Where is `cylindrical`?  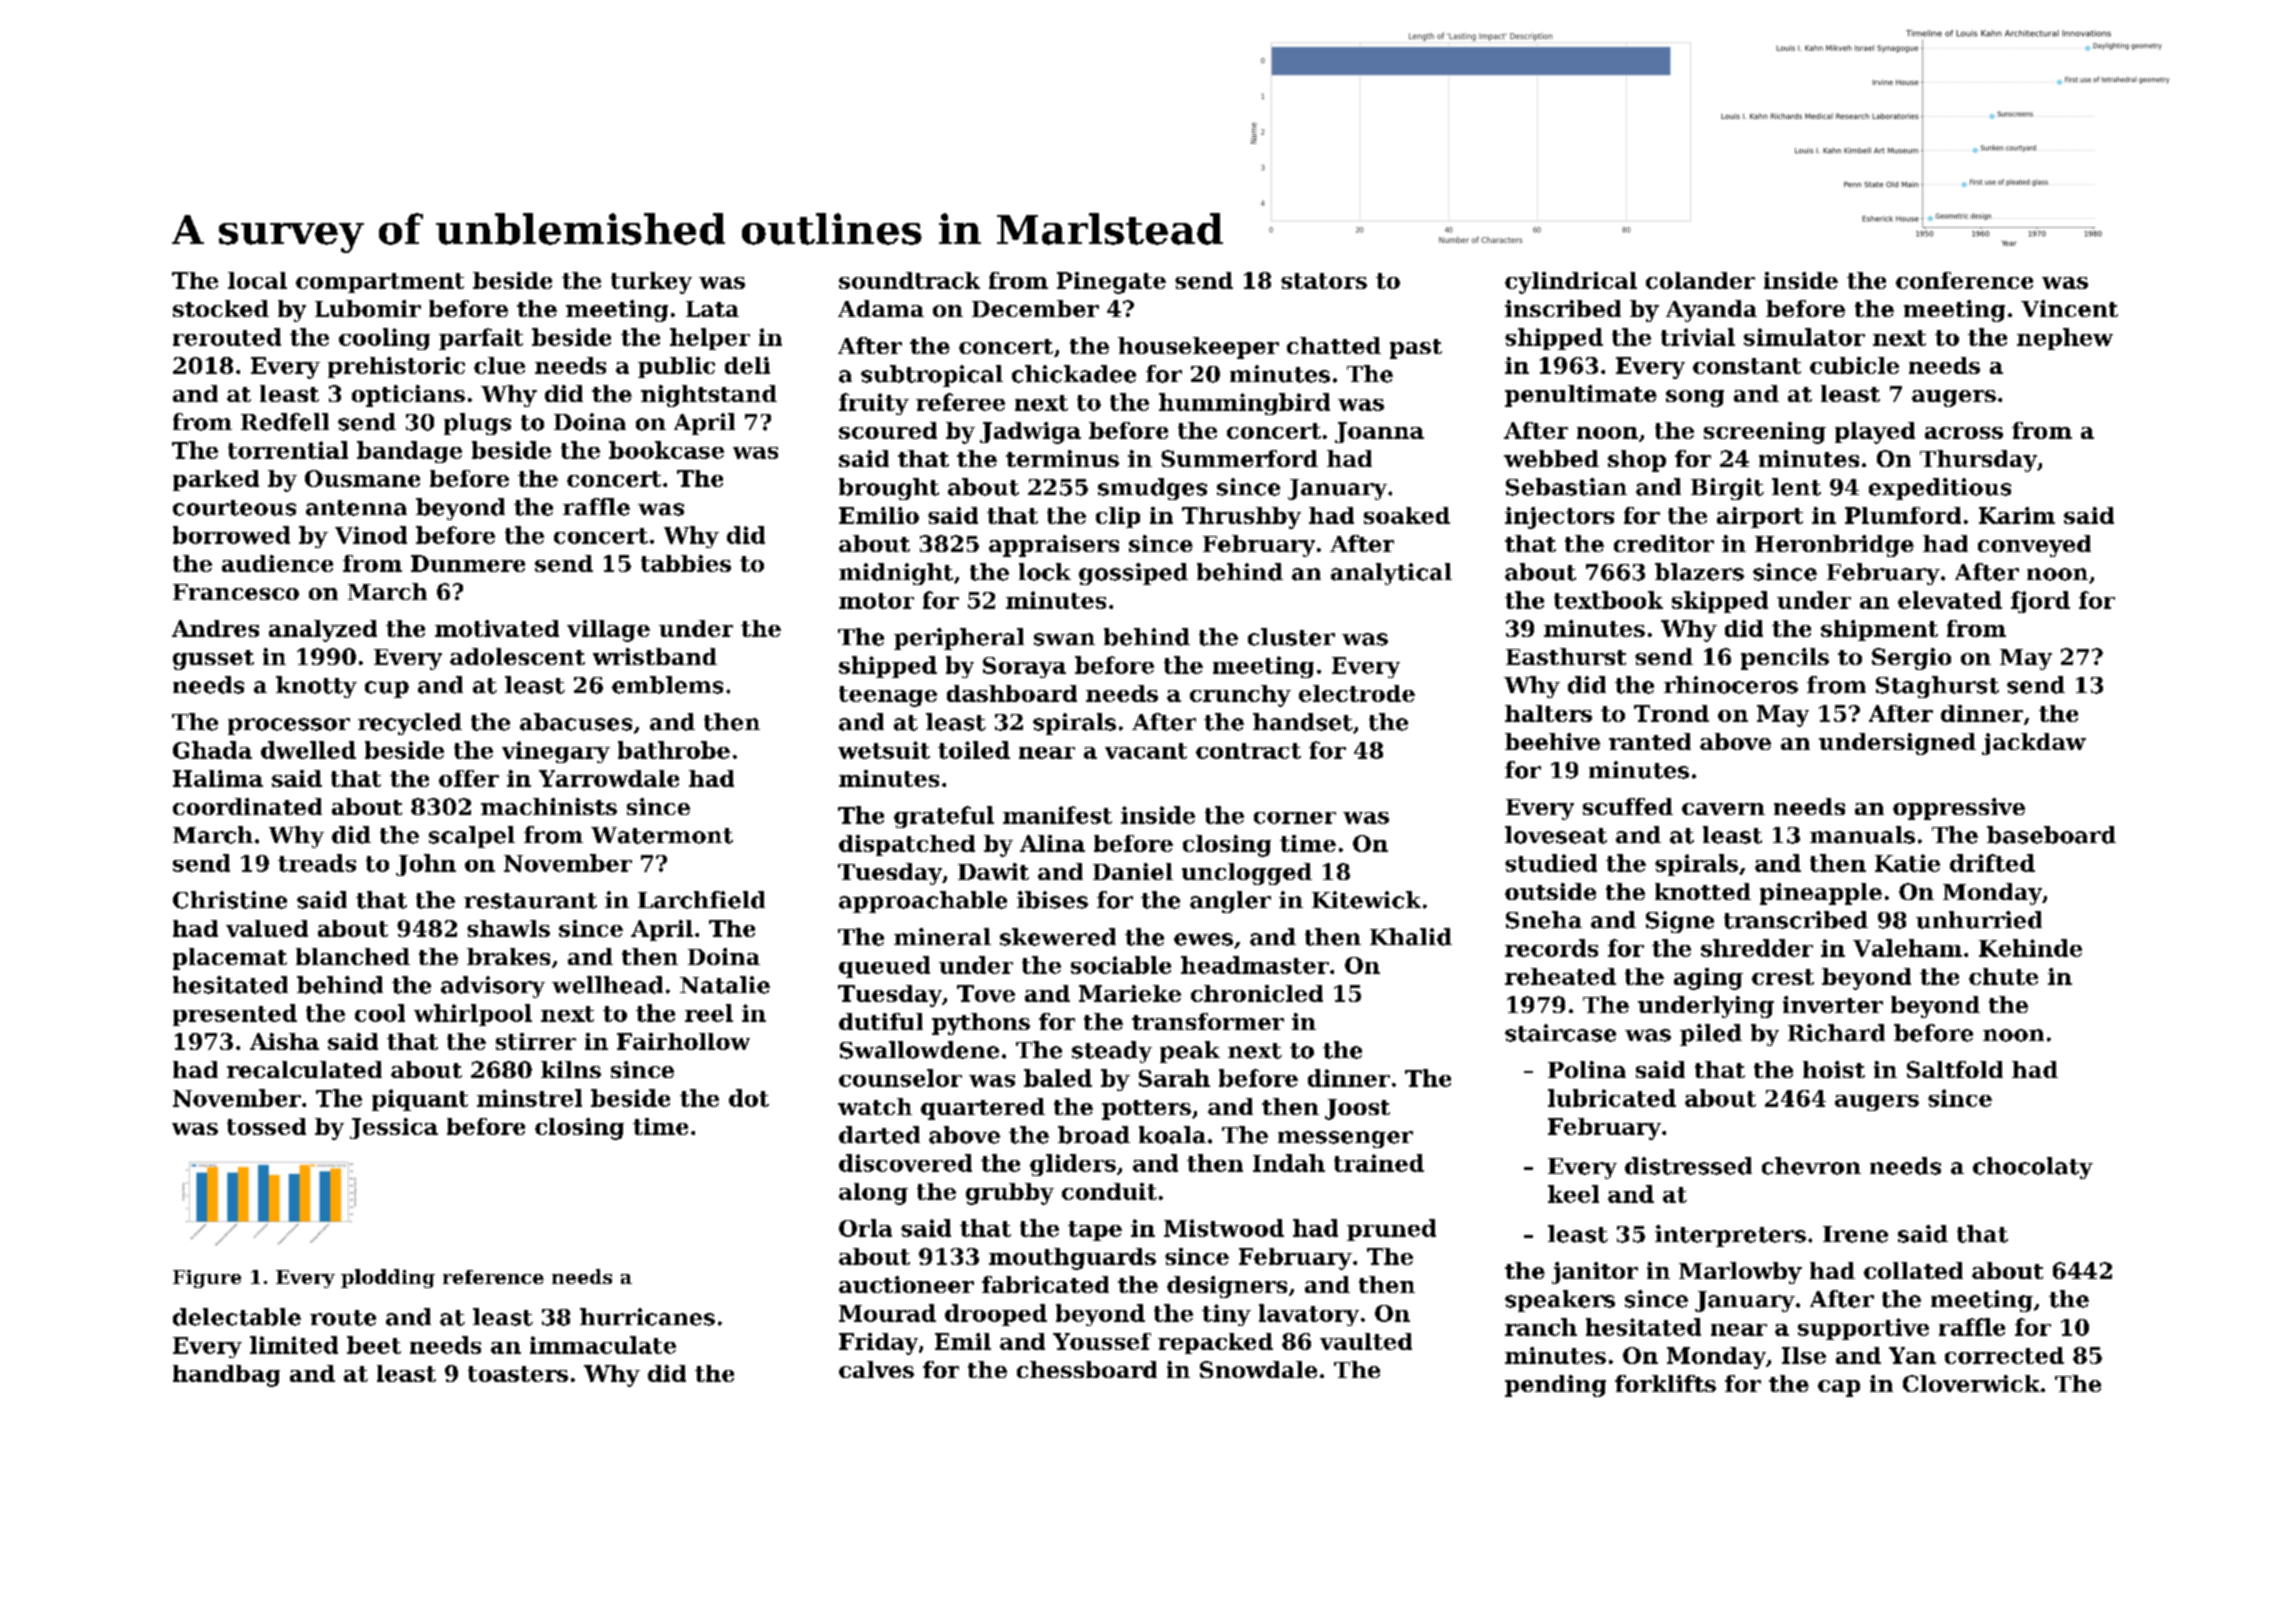 cylindrical is located at coordinates (1571, 283).
